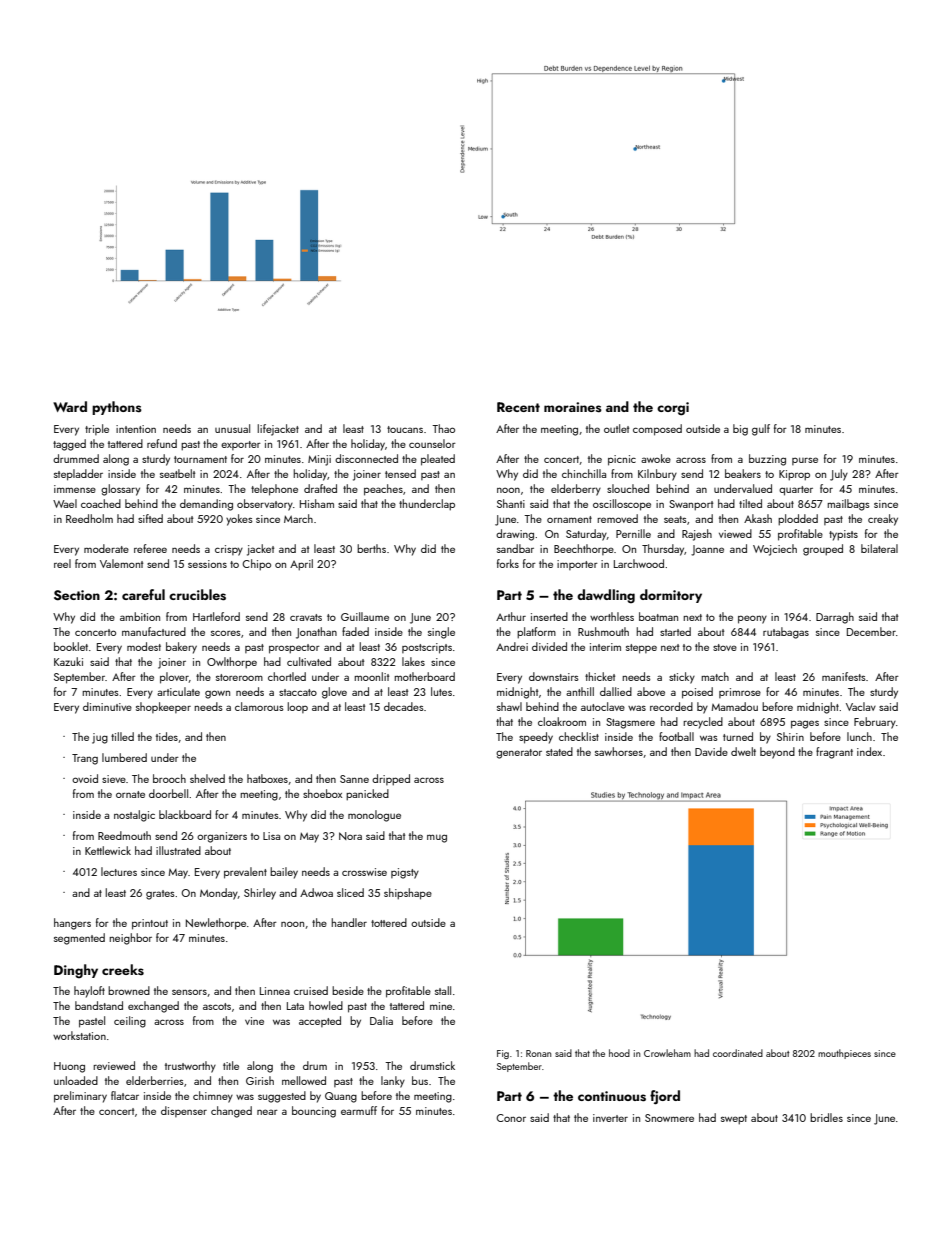 Image resolution: width=952 pixels, height=1233 pixels. What do you see at coordinates (835, 618) in the page?
I see `Darragh` at bounding box center [835, 618].
